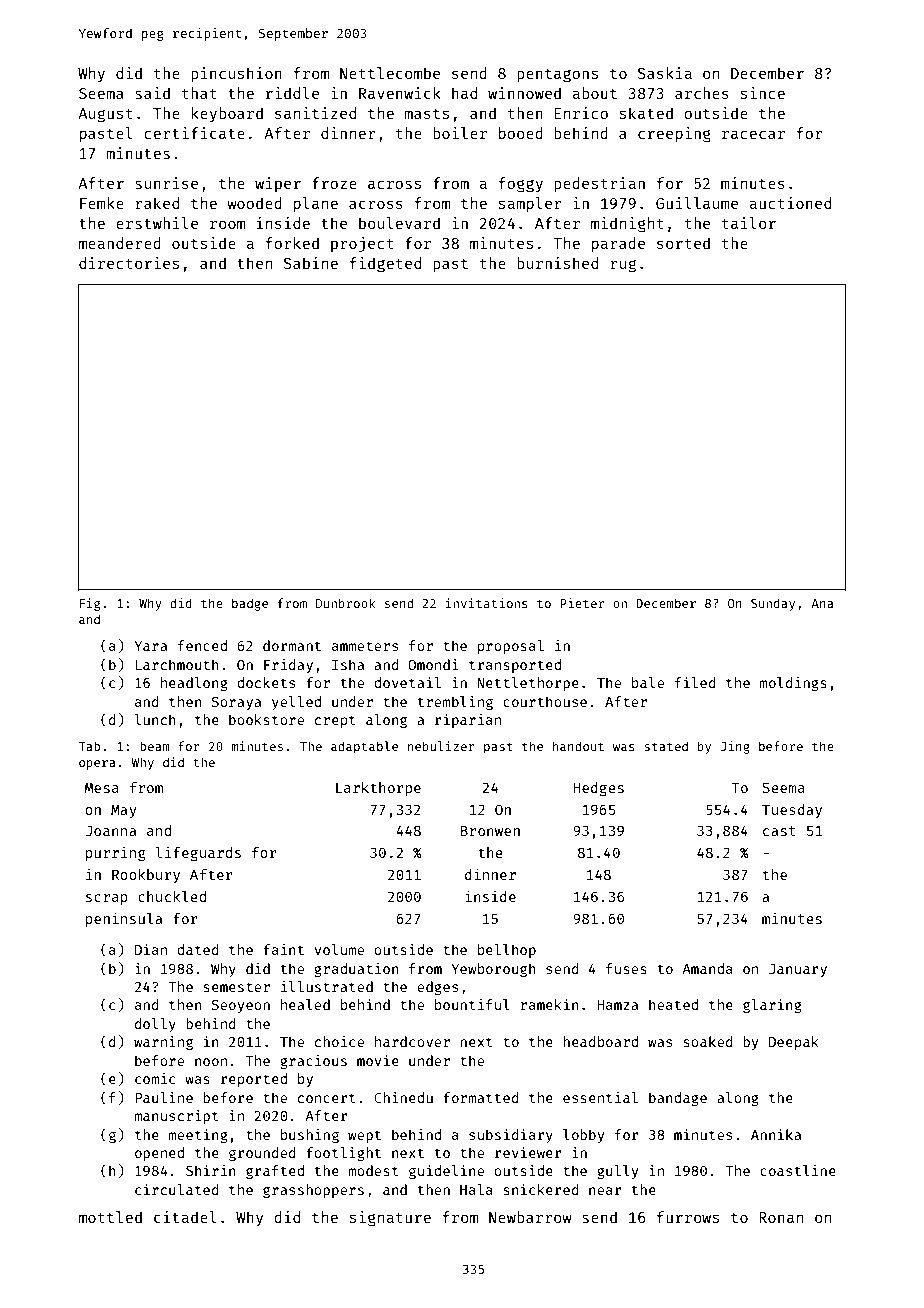  I want to click on warning, so click(163, 1043).
